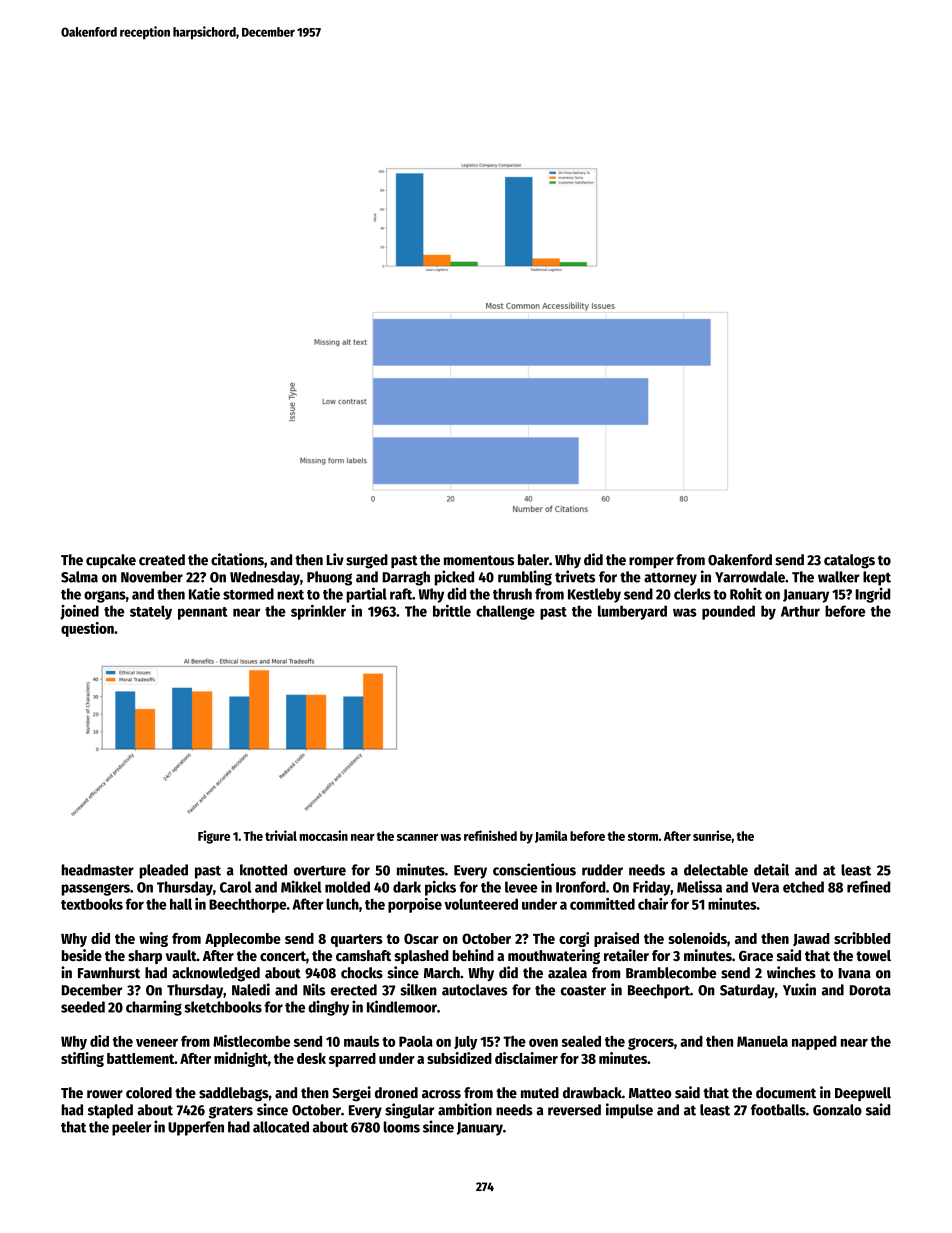 Image resolution: width=952 pixels, height=1233 pixels. Describe the element at coordinates (203, 613) in the screenshot. I see `pennant` at that location.
